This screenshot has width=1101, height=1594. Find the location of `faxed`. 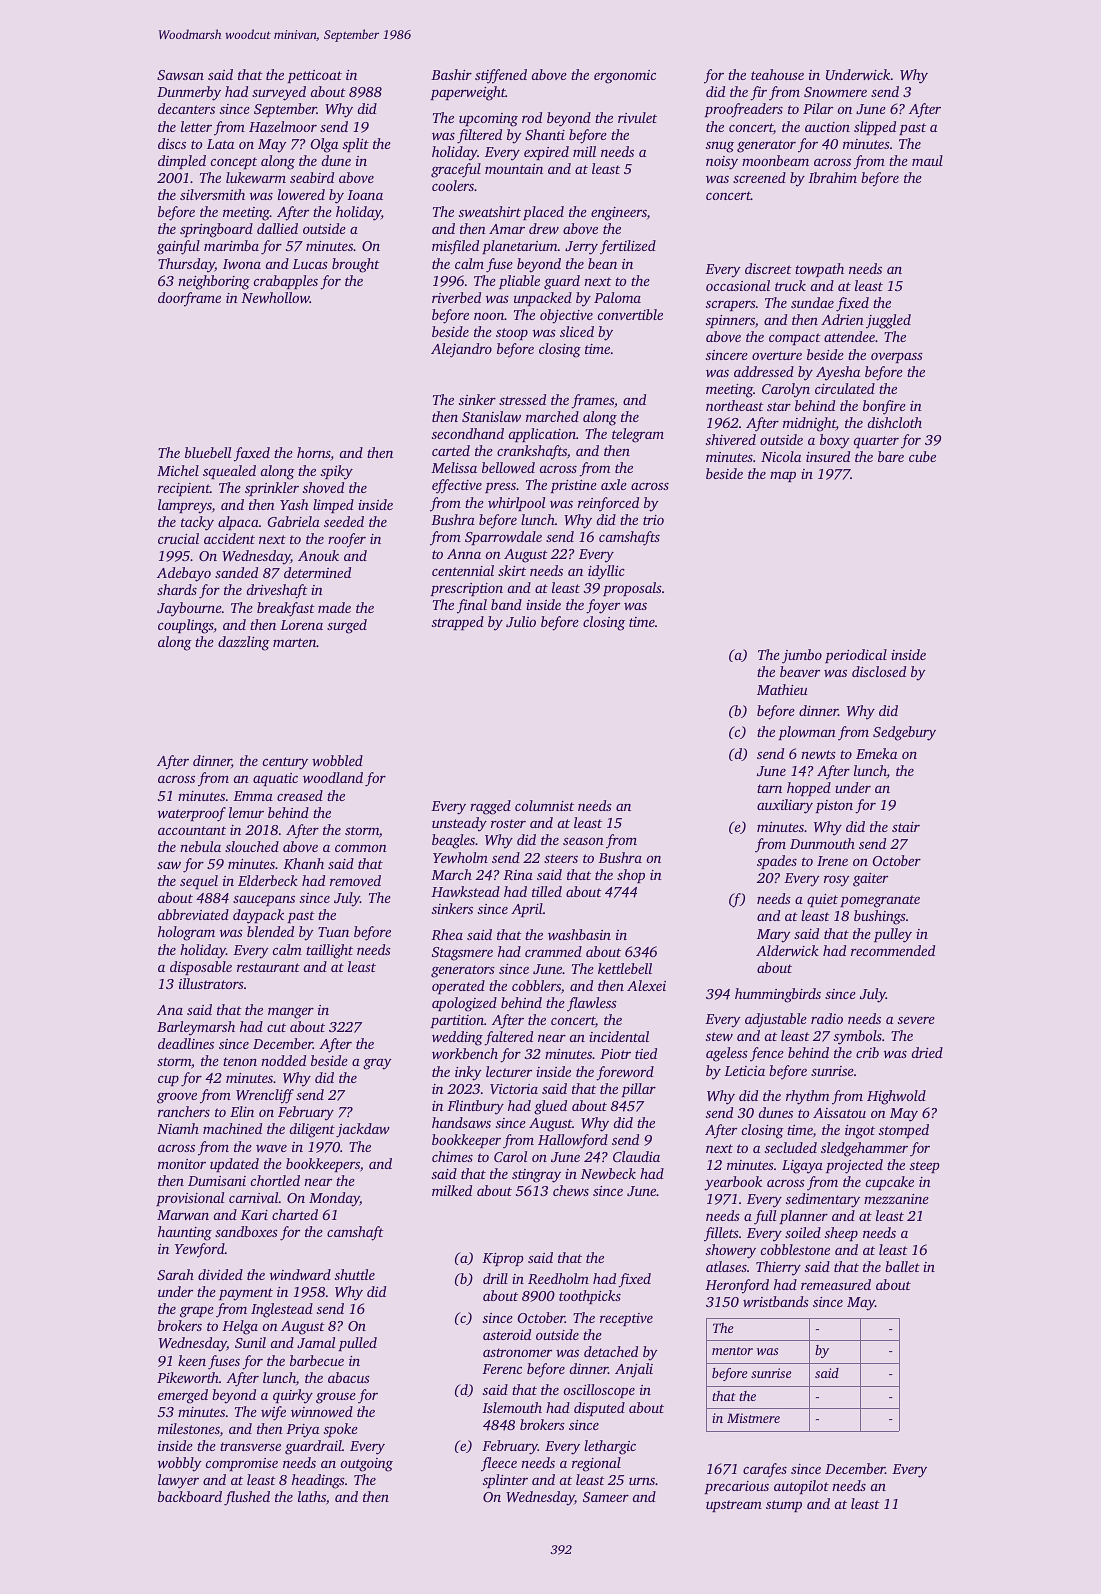

faxed is located at coordinates (252, 454).
